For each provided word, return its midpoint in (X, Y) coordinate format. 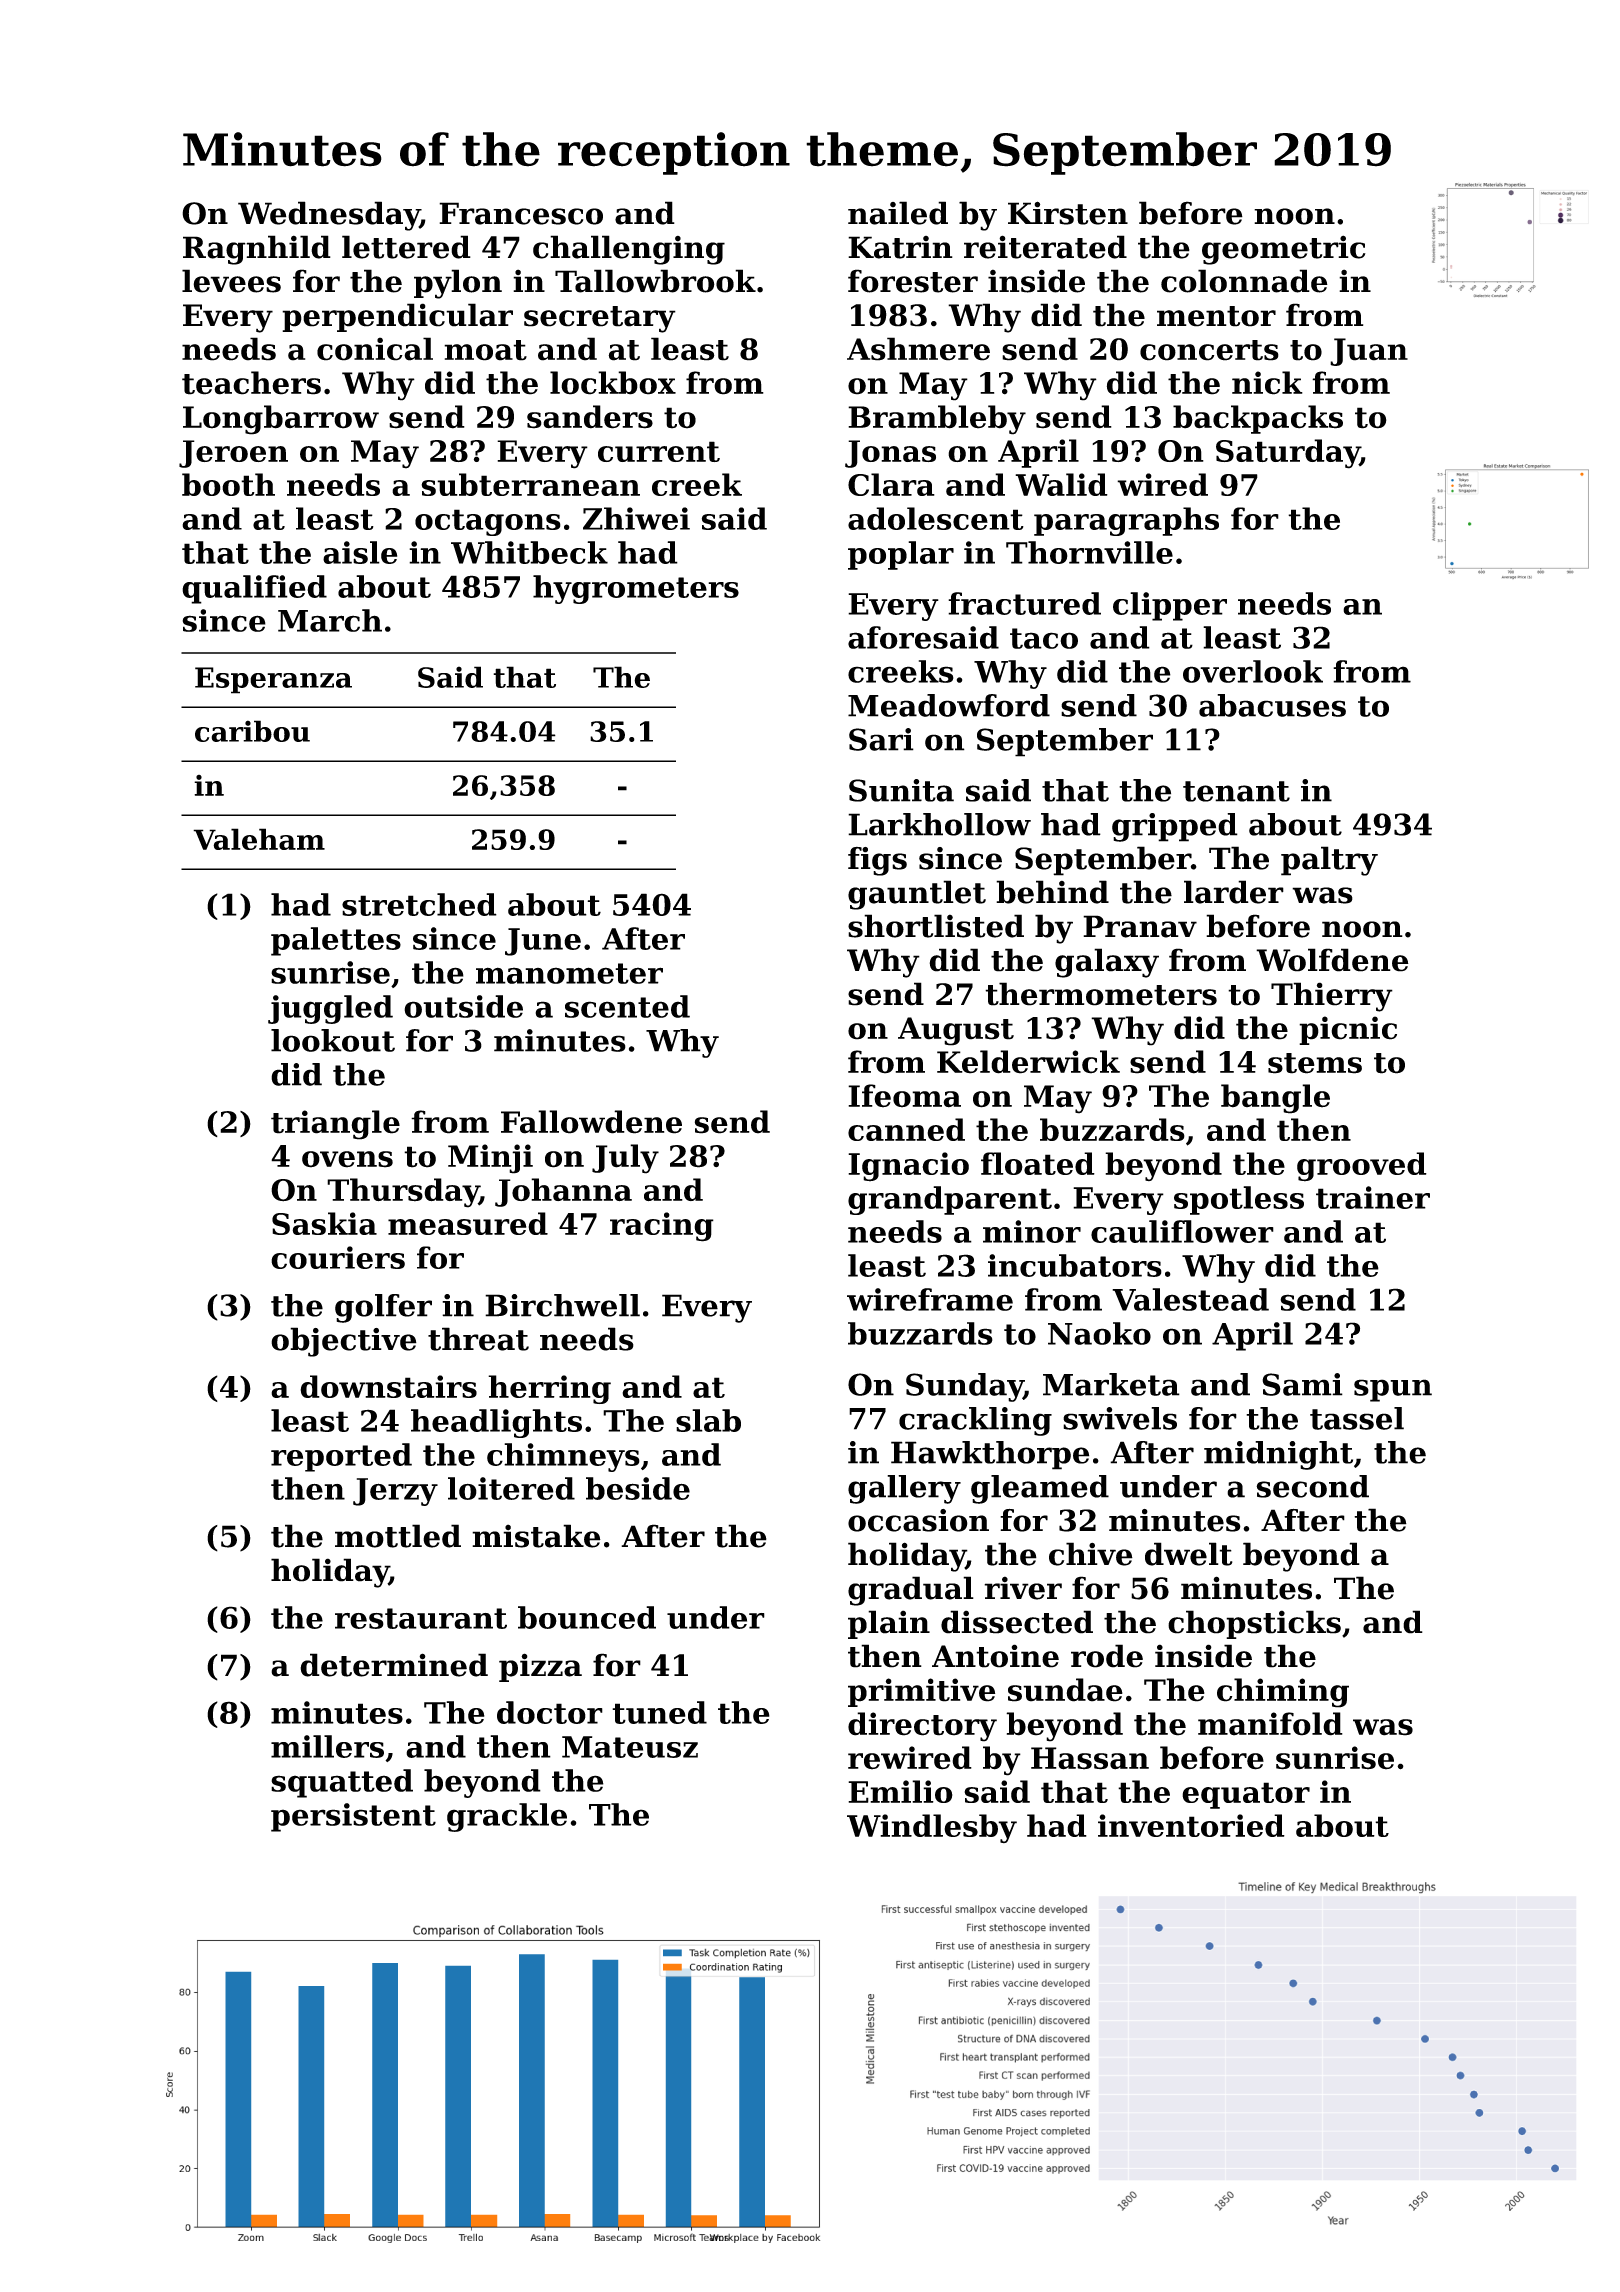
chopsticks (1254, 1624)
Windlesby (932, 1828)
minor (1032, 1231)
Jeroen (233, 454)
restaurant (421, 1618)
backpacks (1258, 419)
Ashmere (918, 349)
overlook (1253, 671)
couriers (338, 1257)
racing (662, 1227)
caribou (252, 731)
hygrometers (636, 589)
